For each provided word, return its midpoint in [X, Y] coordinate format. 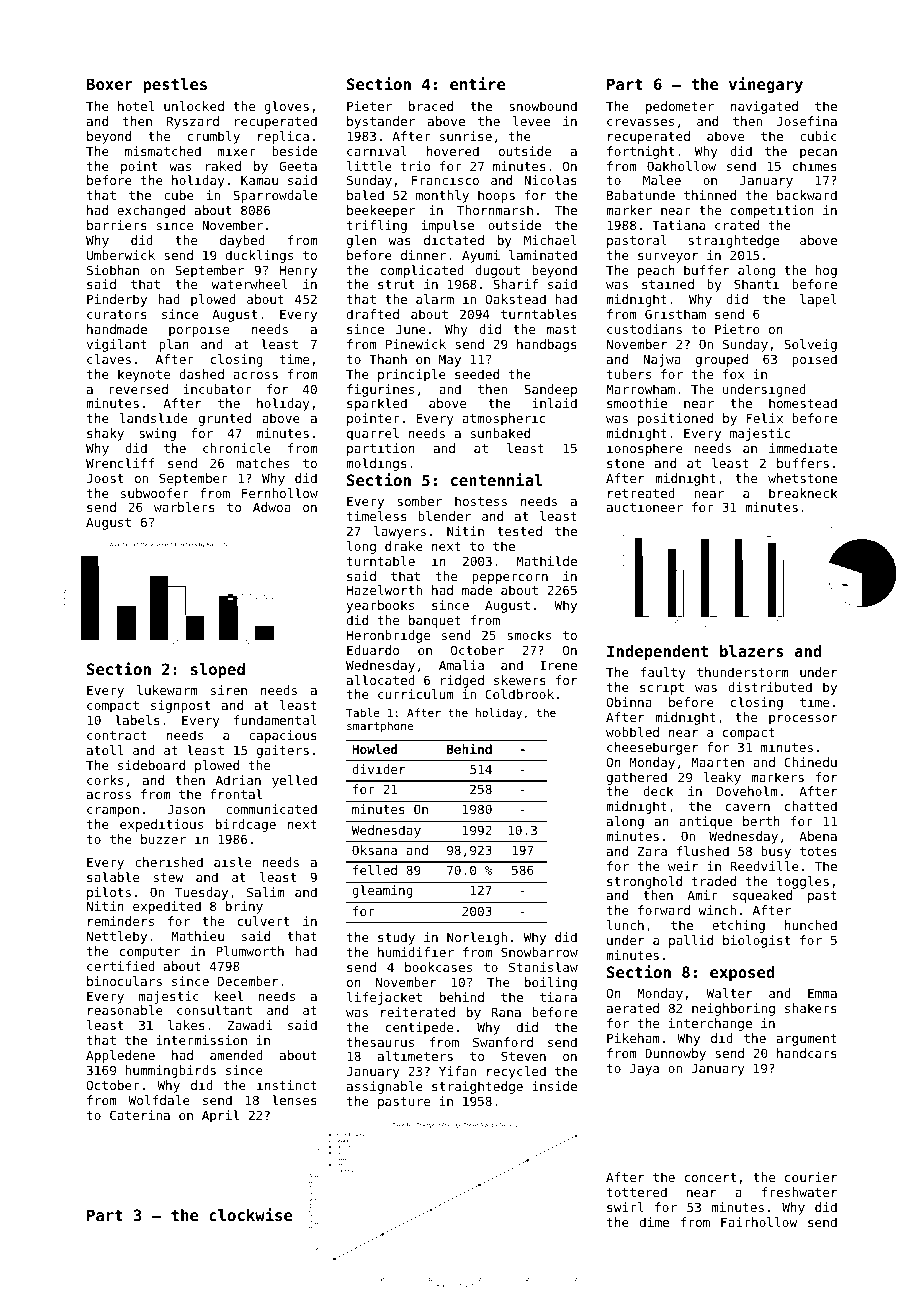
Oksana [374, 850]
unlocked [194, 106]
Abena [818, 836]
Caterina [140, 1115]
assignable [385, 1087]
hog [826, 271]
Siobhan [113, 270]
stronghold [644, 882]
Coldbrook [519, 694]
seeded [477, 374]
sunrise [466, 136]
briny [244, 907]
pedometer [680, 107]
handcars [807, 1053]
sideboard [151, 765]
